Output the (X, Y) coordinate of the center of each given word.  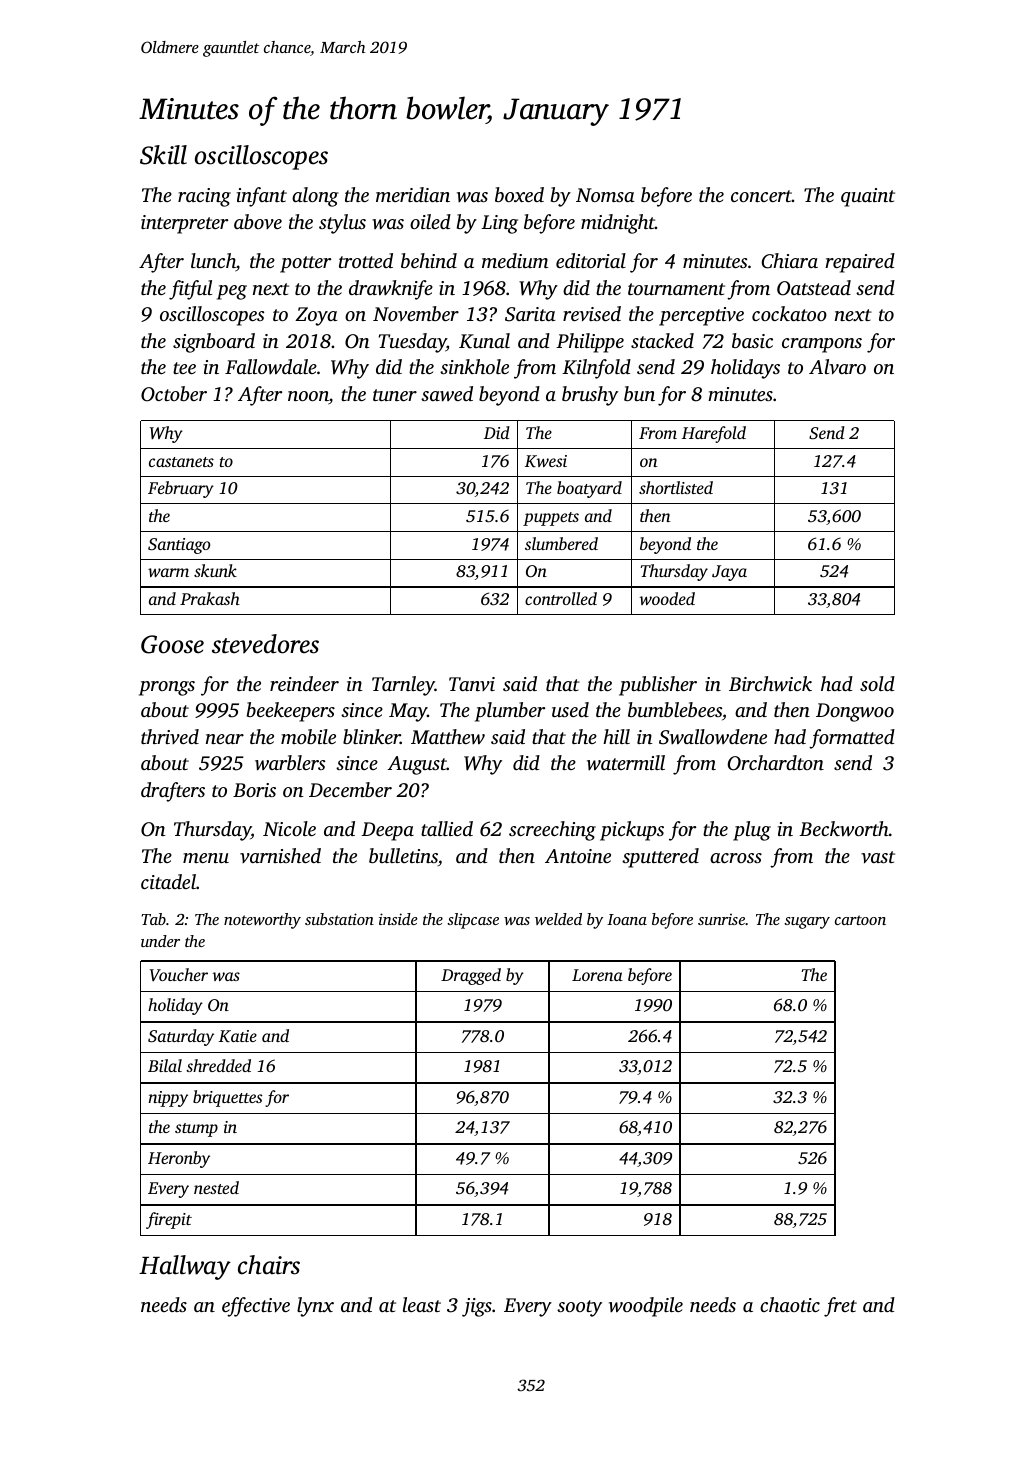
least (422, 1304)
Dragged (471, 976)
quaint (868, 197)
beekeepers (291, 712)
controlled (561, 598)
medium (515, 260)
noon (308, 397)
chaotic (790, 1304)
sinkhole (474, 366)
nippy (168, 1099)
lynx (315, 1307)
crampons (822, 345)
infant (262, 197)
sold (877, 683)
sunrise (721, 919)
